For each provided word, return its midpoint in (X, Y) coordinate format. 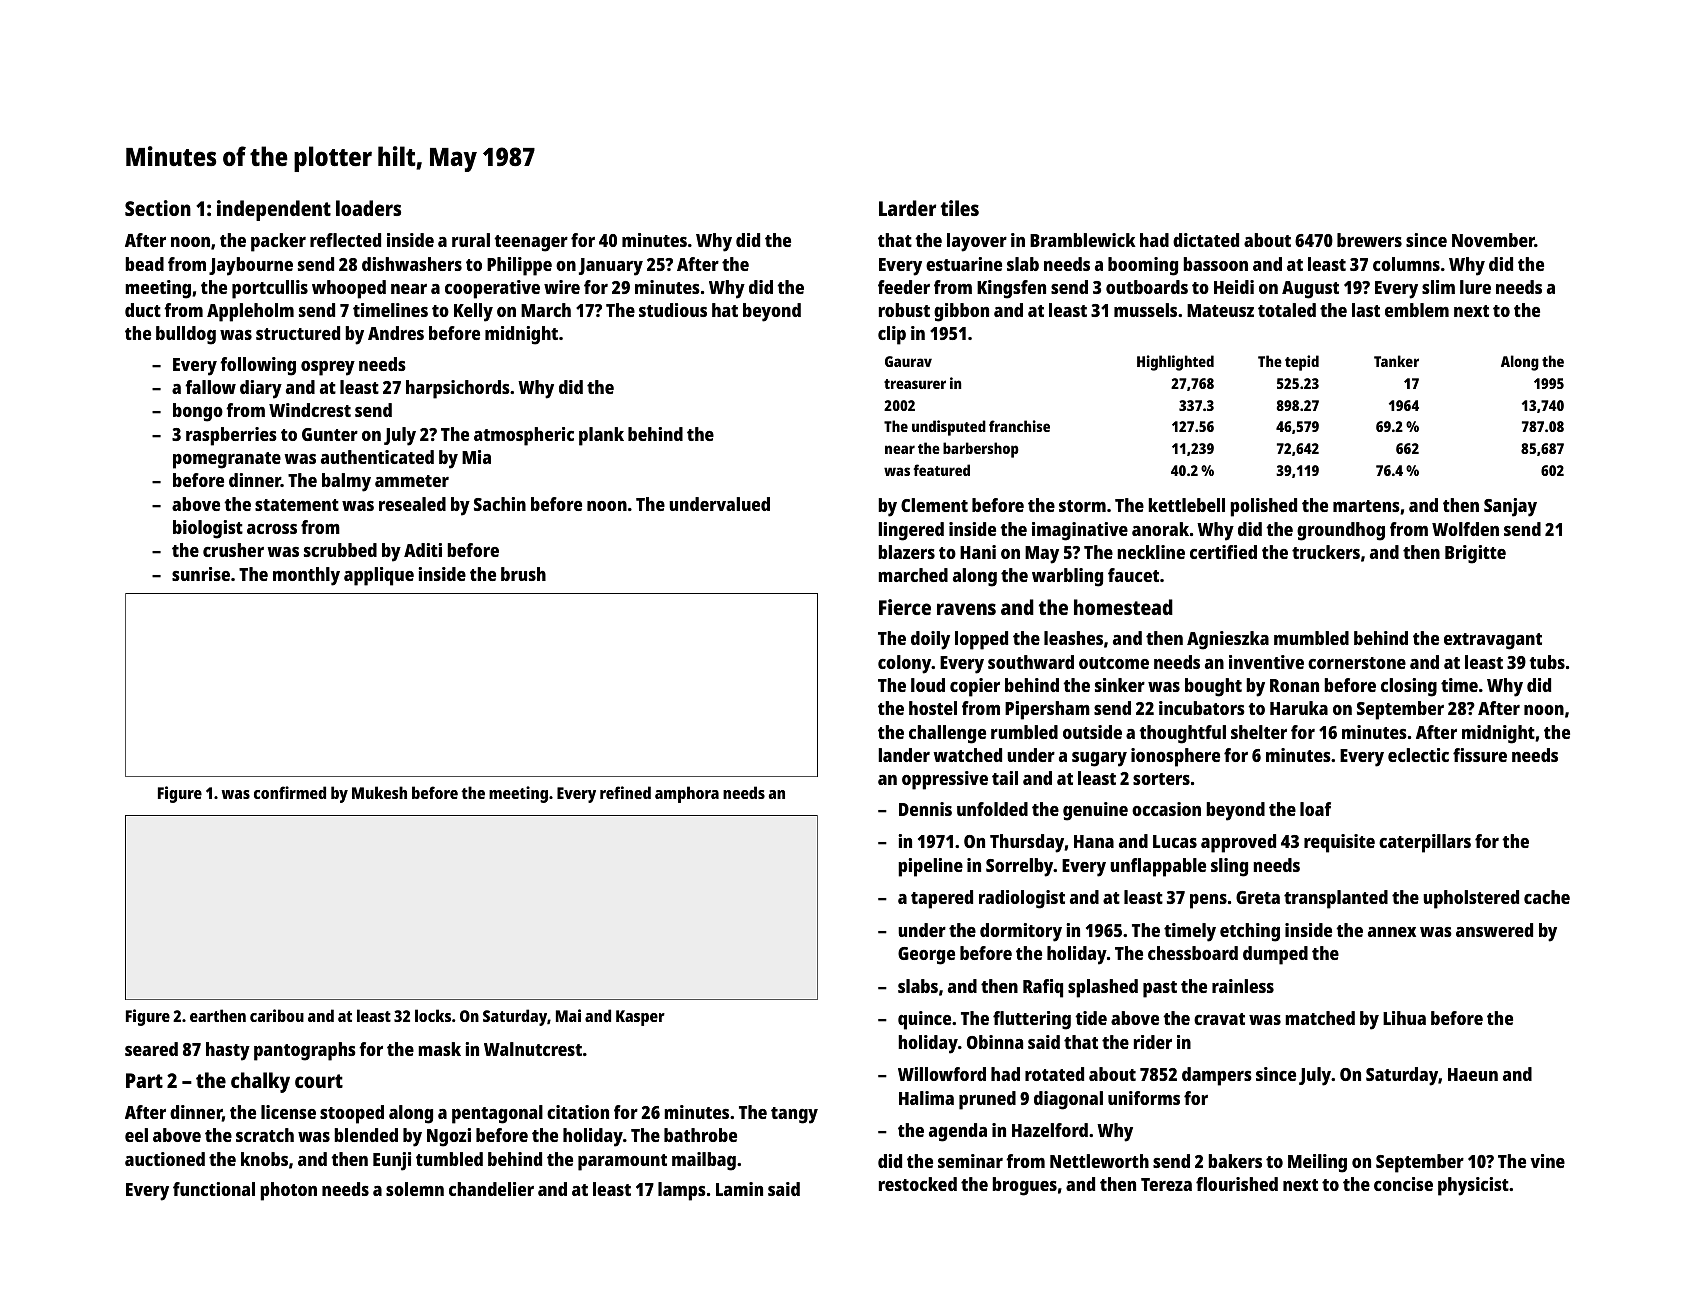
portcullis (270, 289)
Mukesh (379, 792)
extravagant (1493, 641)
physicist (1473, 1186)
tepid (1302, 363)
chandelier (491, 1189)
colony (905, 664)
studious (673, 310)
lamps (682, 1191)
